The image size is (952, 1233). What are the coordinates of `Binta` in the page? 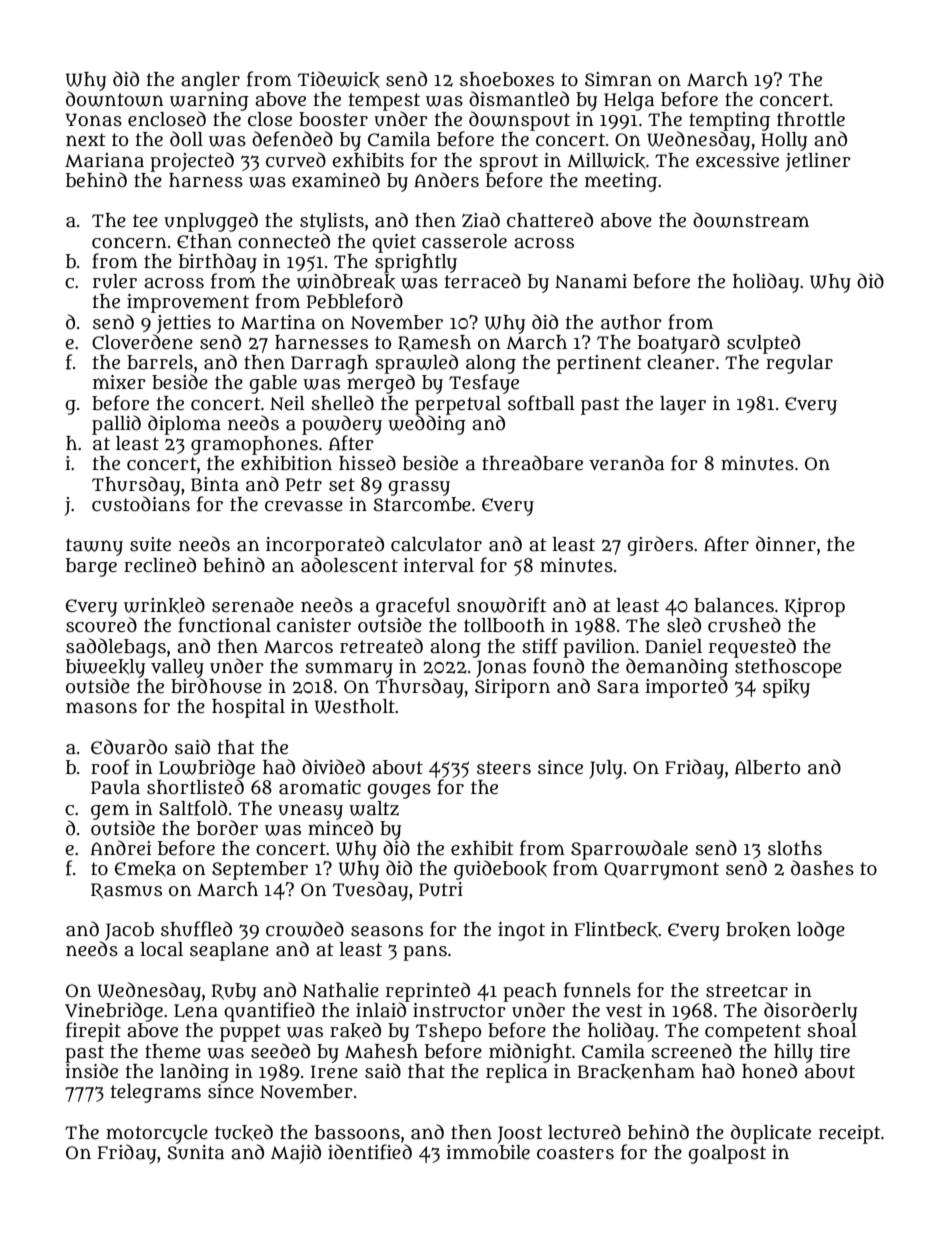 It's located at (215, 484).
